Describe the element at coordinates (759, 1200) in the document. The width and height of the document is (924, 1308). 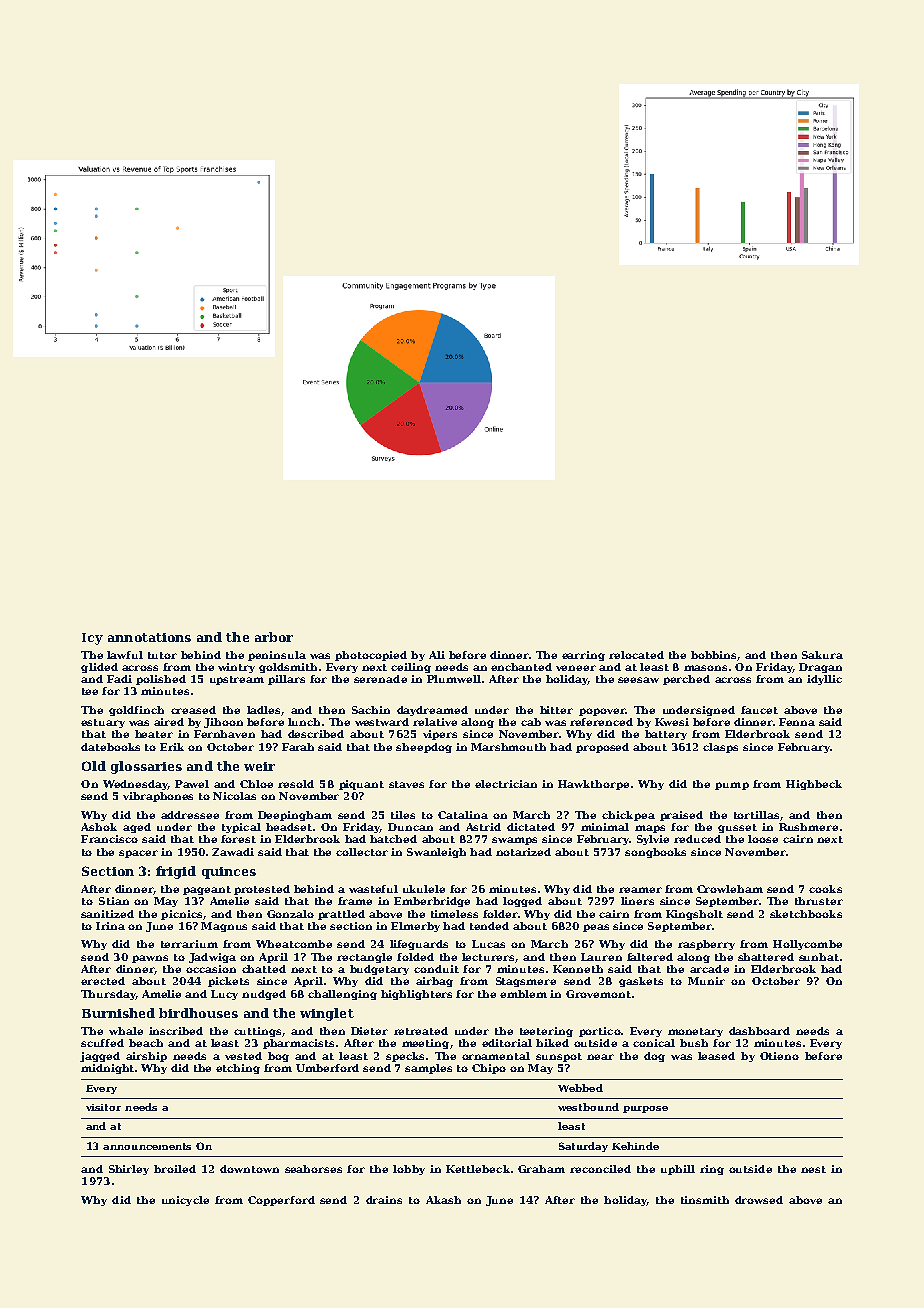
I see `drowsed` at that location.
